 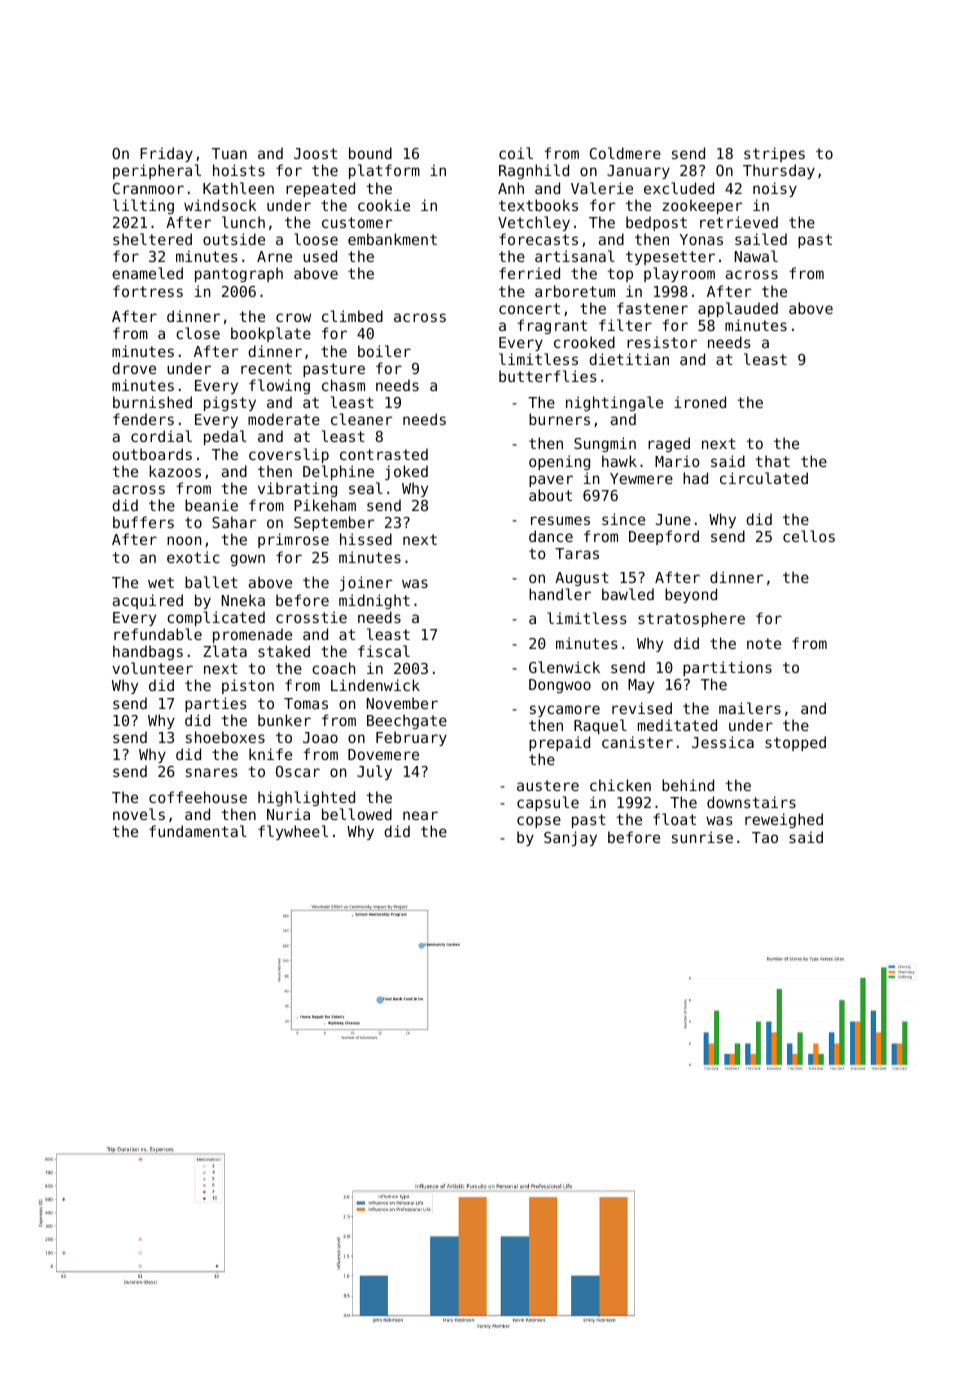 I want to click on bound, so click(x=370, y=153).
